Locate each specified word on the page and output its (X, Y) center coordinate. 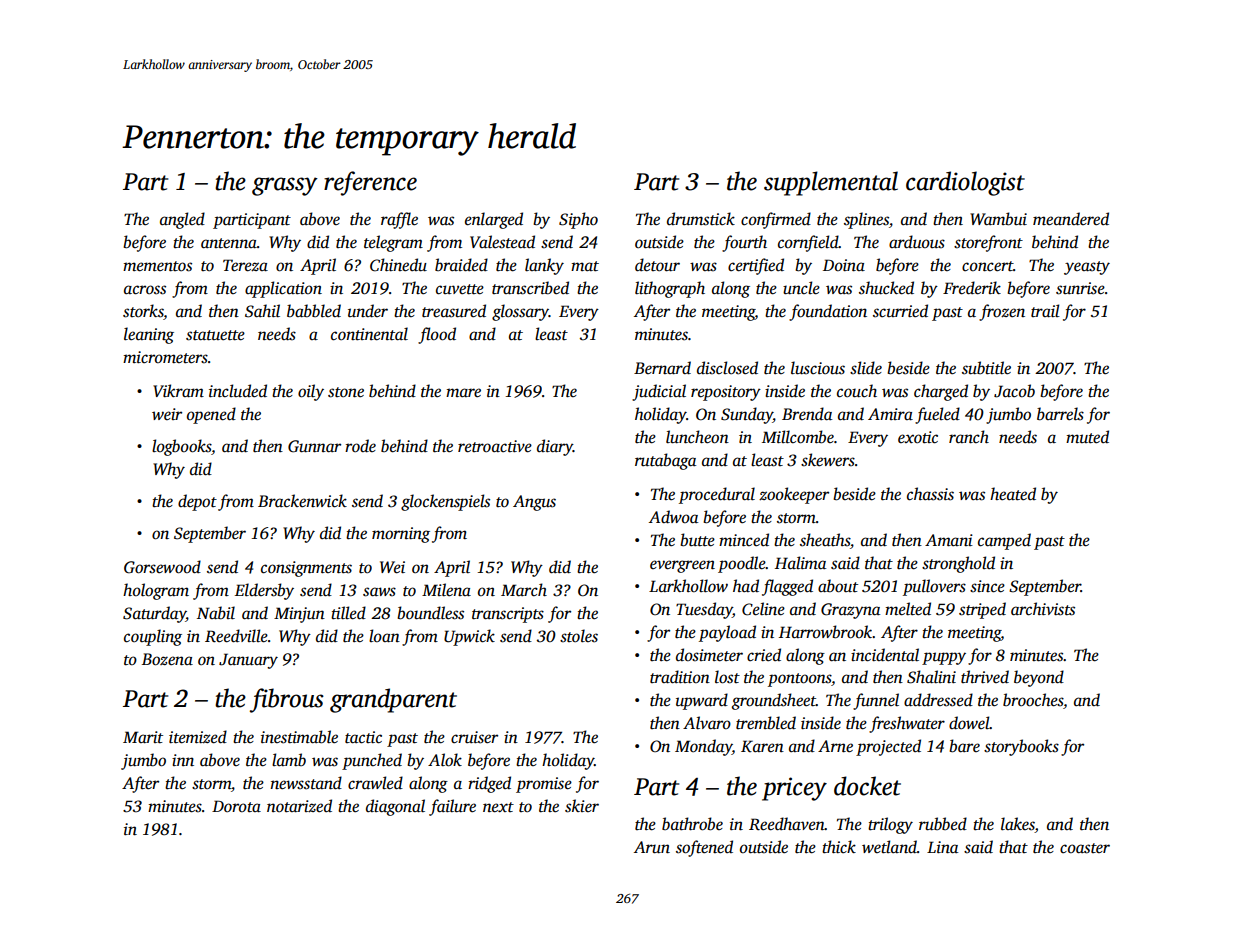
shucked (886, 288)
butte (697, 540)
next (498, 807)
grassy (285, 186)
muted (1087, 437)
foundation (828, 312)
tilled (348, 613)
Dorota (236, 806)
